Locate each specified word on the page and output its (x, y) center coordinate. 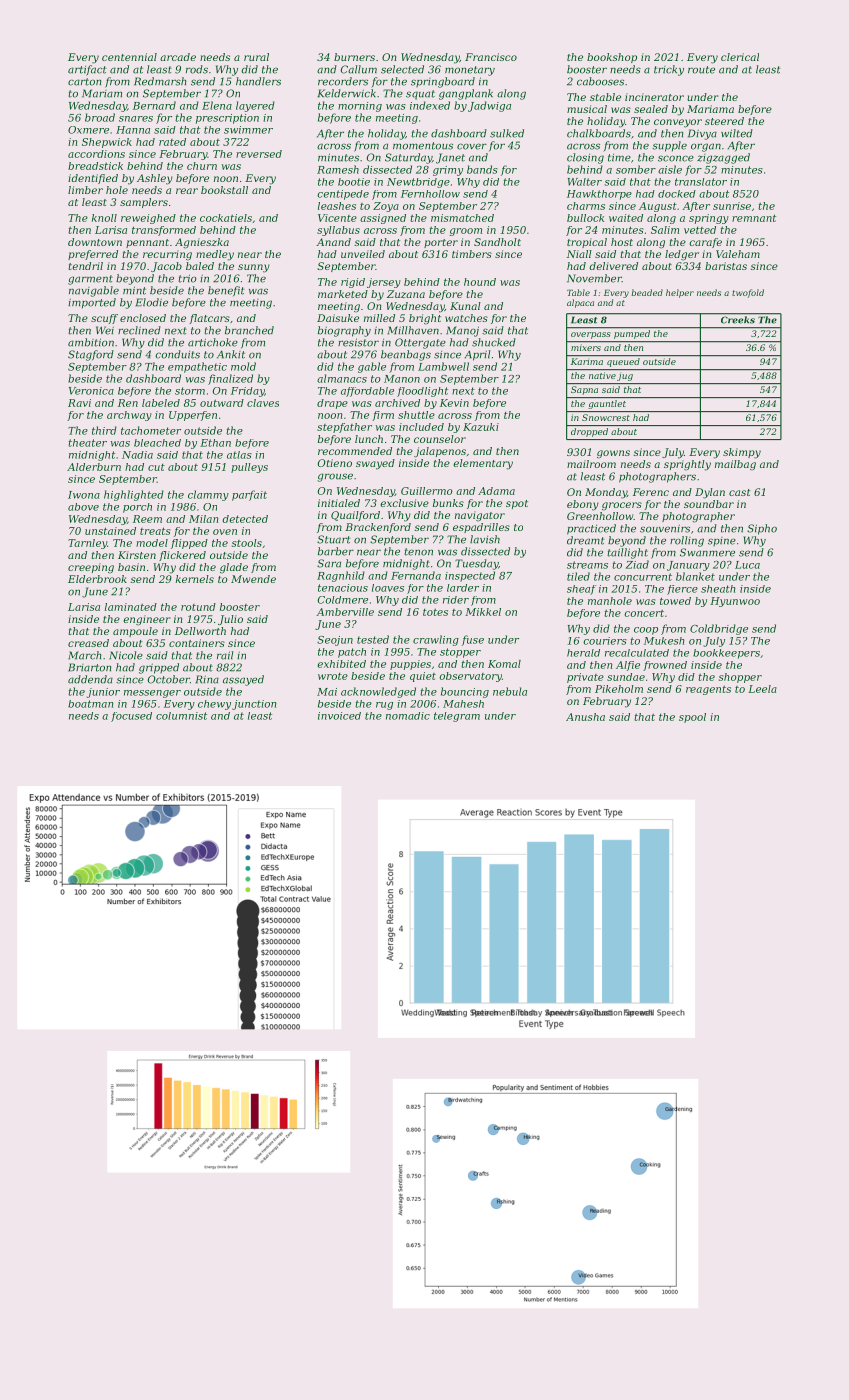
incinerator (654, 97)
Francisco (491, 57)
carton (84, 82)
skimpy (742, 453)
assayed (243, 680)
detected (245, 519)
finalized (230, 379)
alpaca (580, 303)
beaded (647, 292)
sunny (254, 268)
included (421, 427)
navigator (480, 516)
